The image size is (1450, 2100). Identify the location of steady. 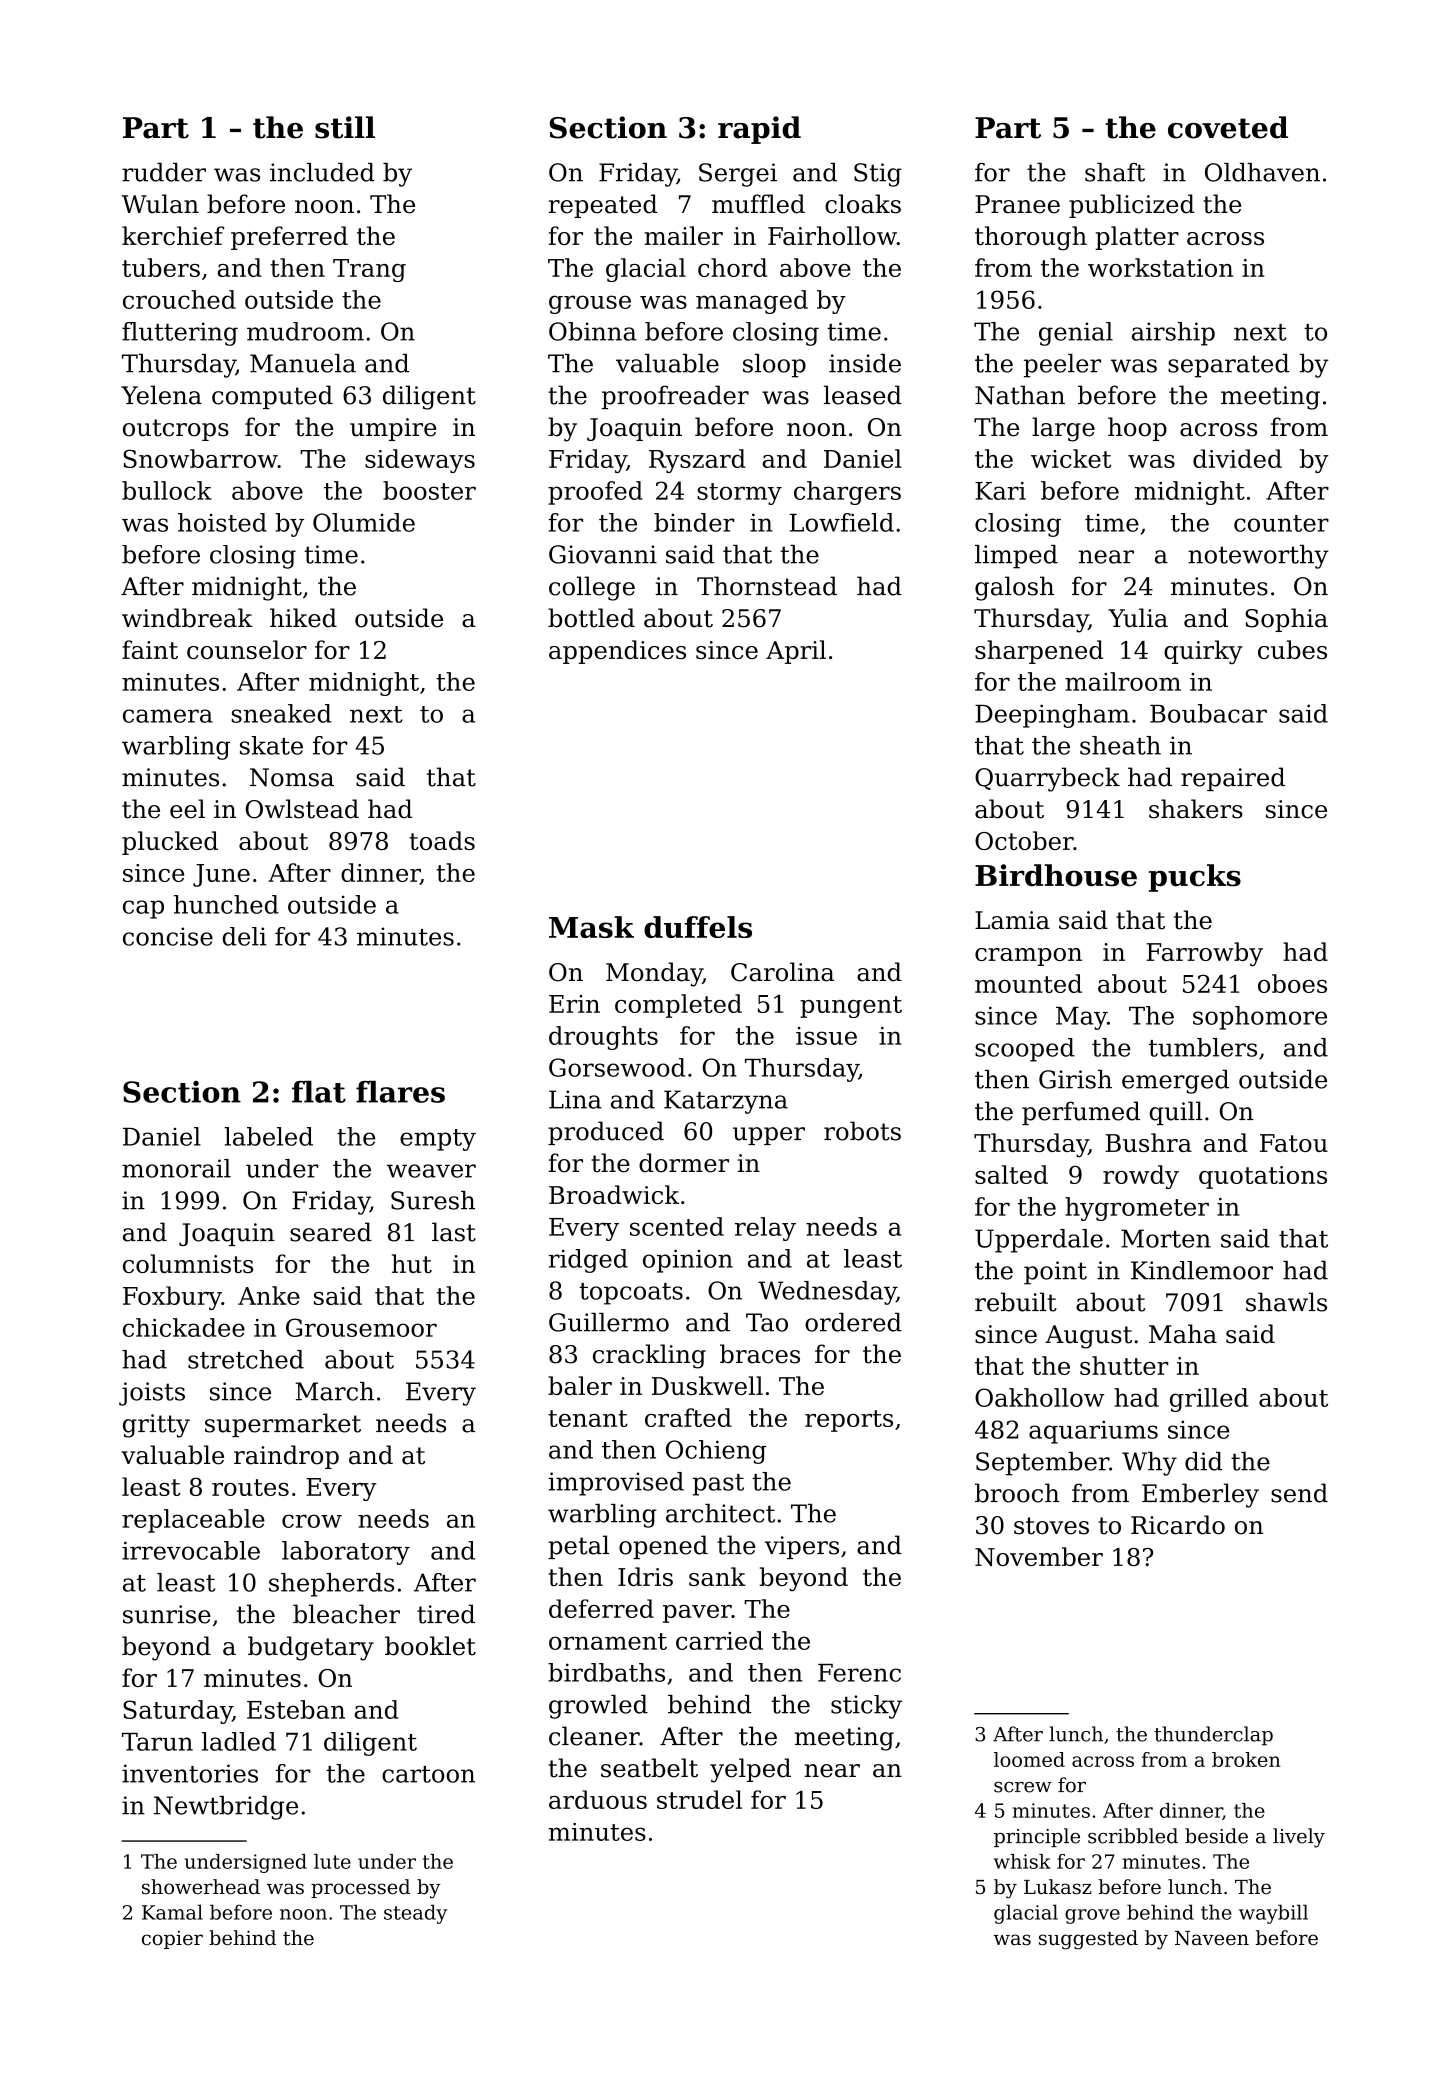
(415, 1914).
